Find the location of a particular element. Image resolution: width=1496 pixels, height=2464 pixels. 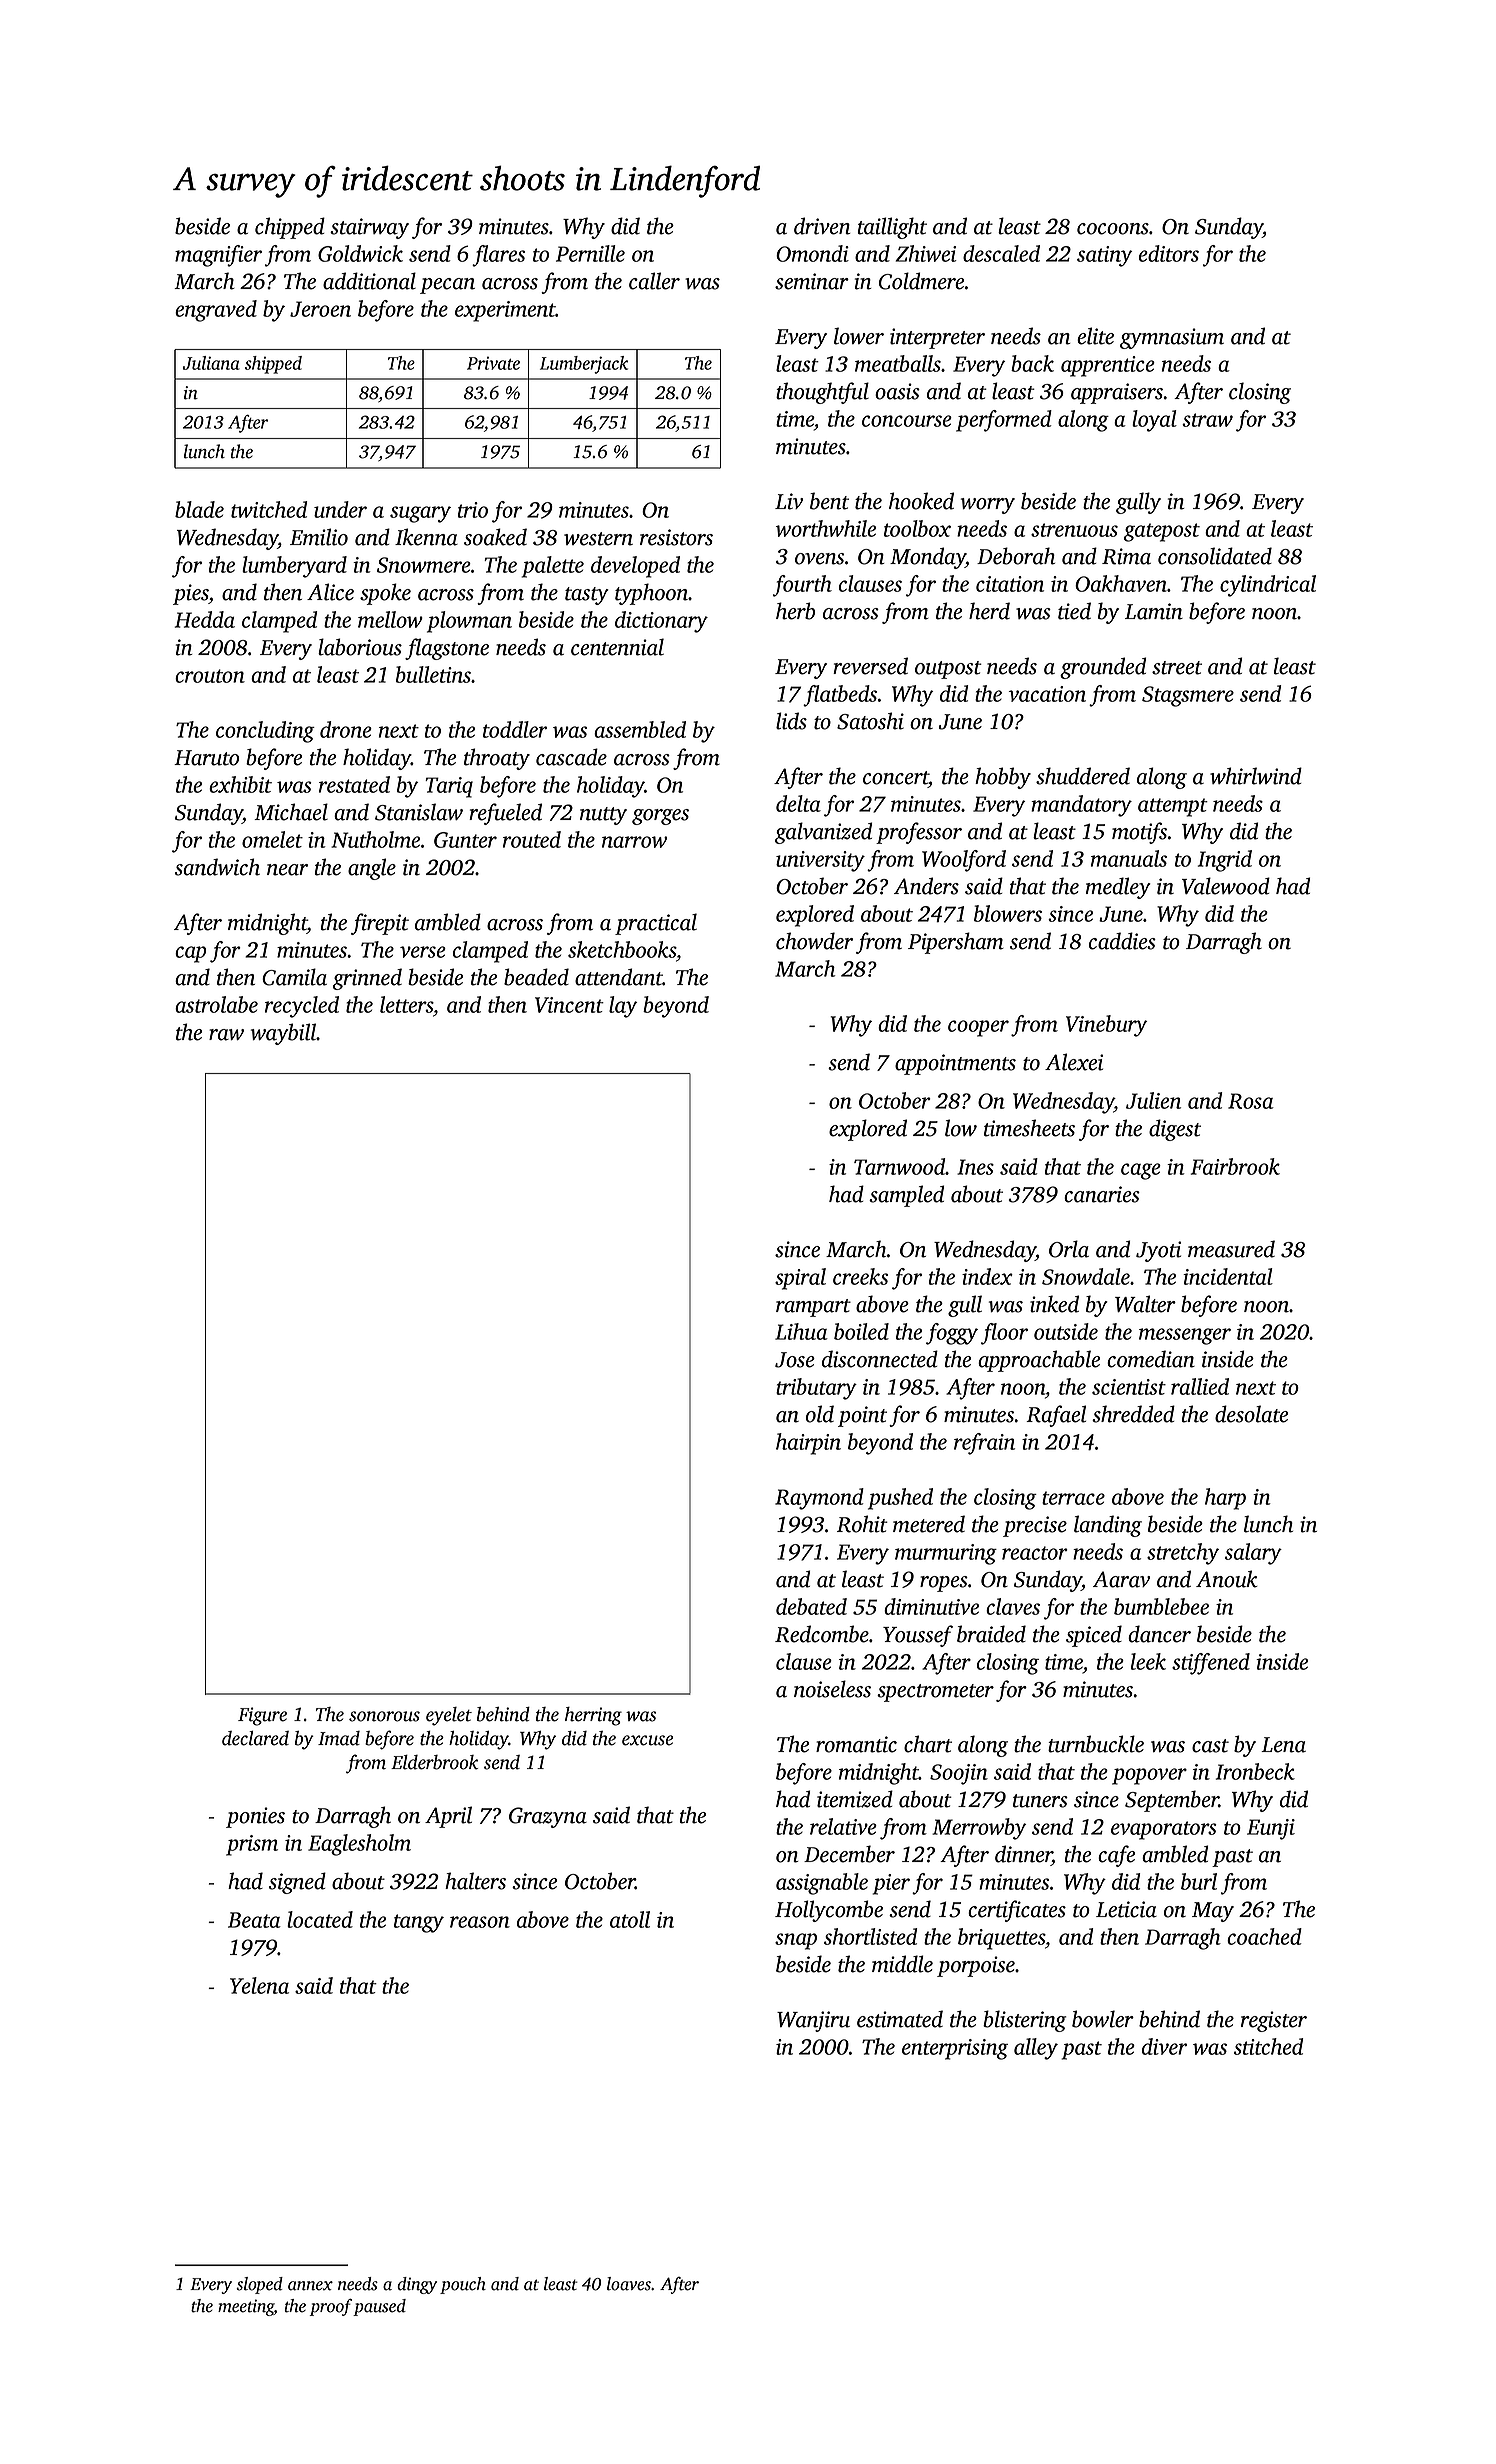

Figure is located at coordinates (262, 1716).
